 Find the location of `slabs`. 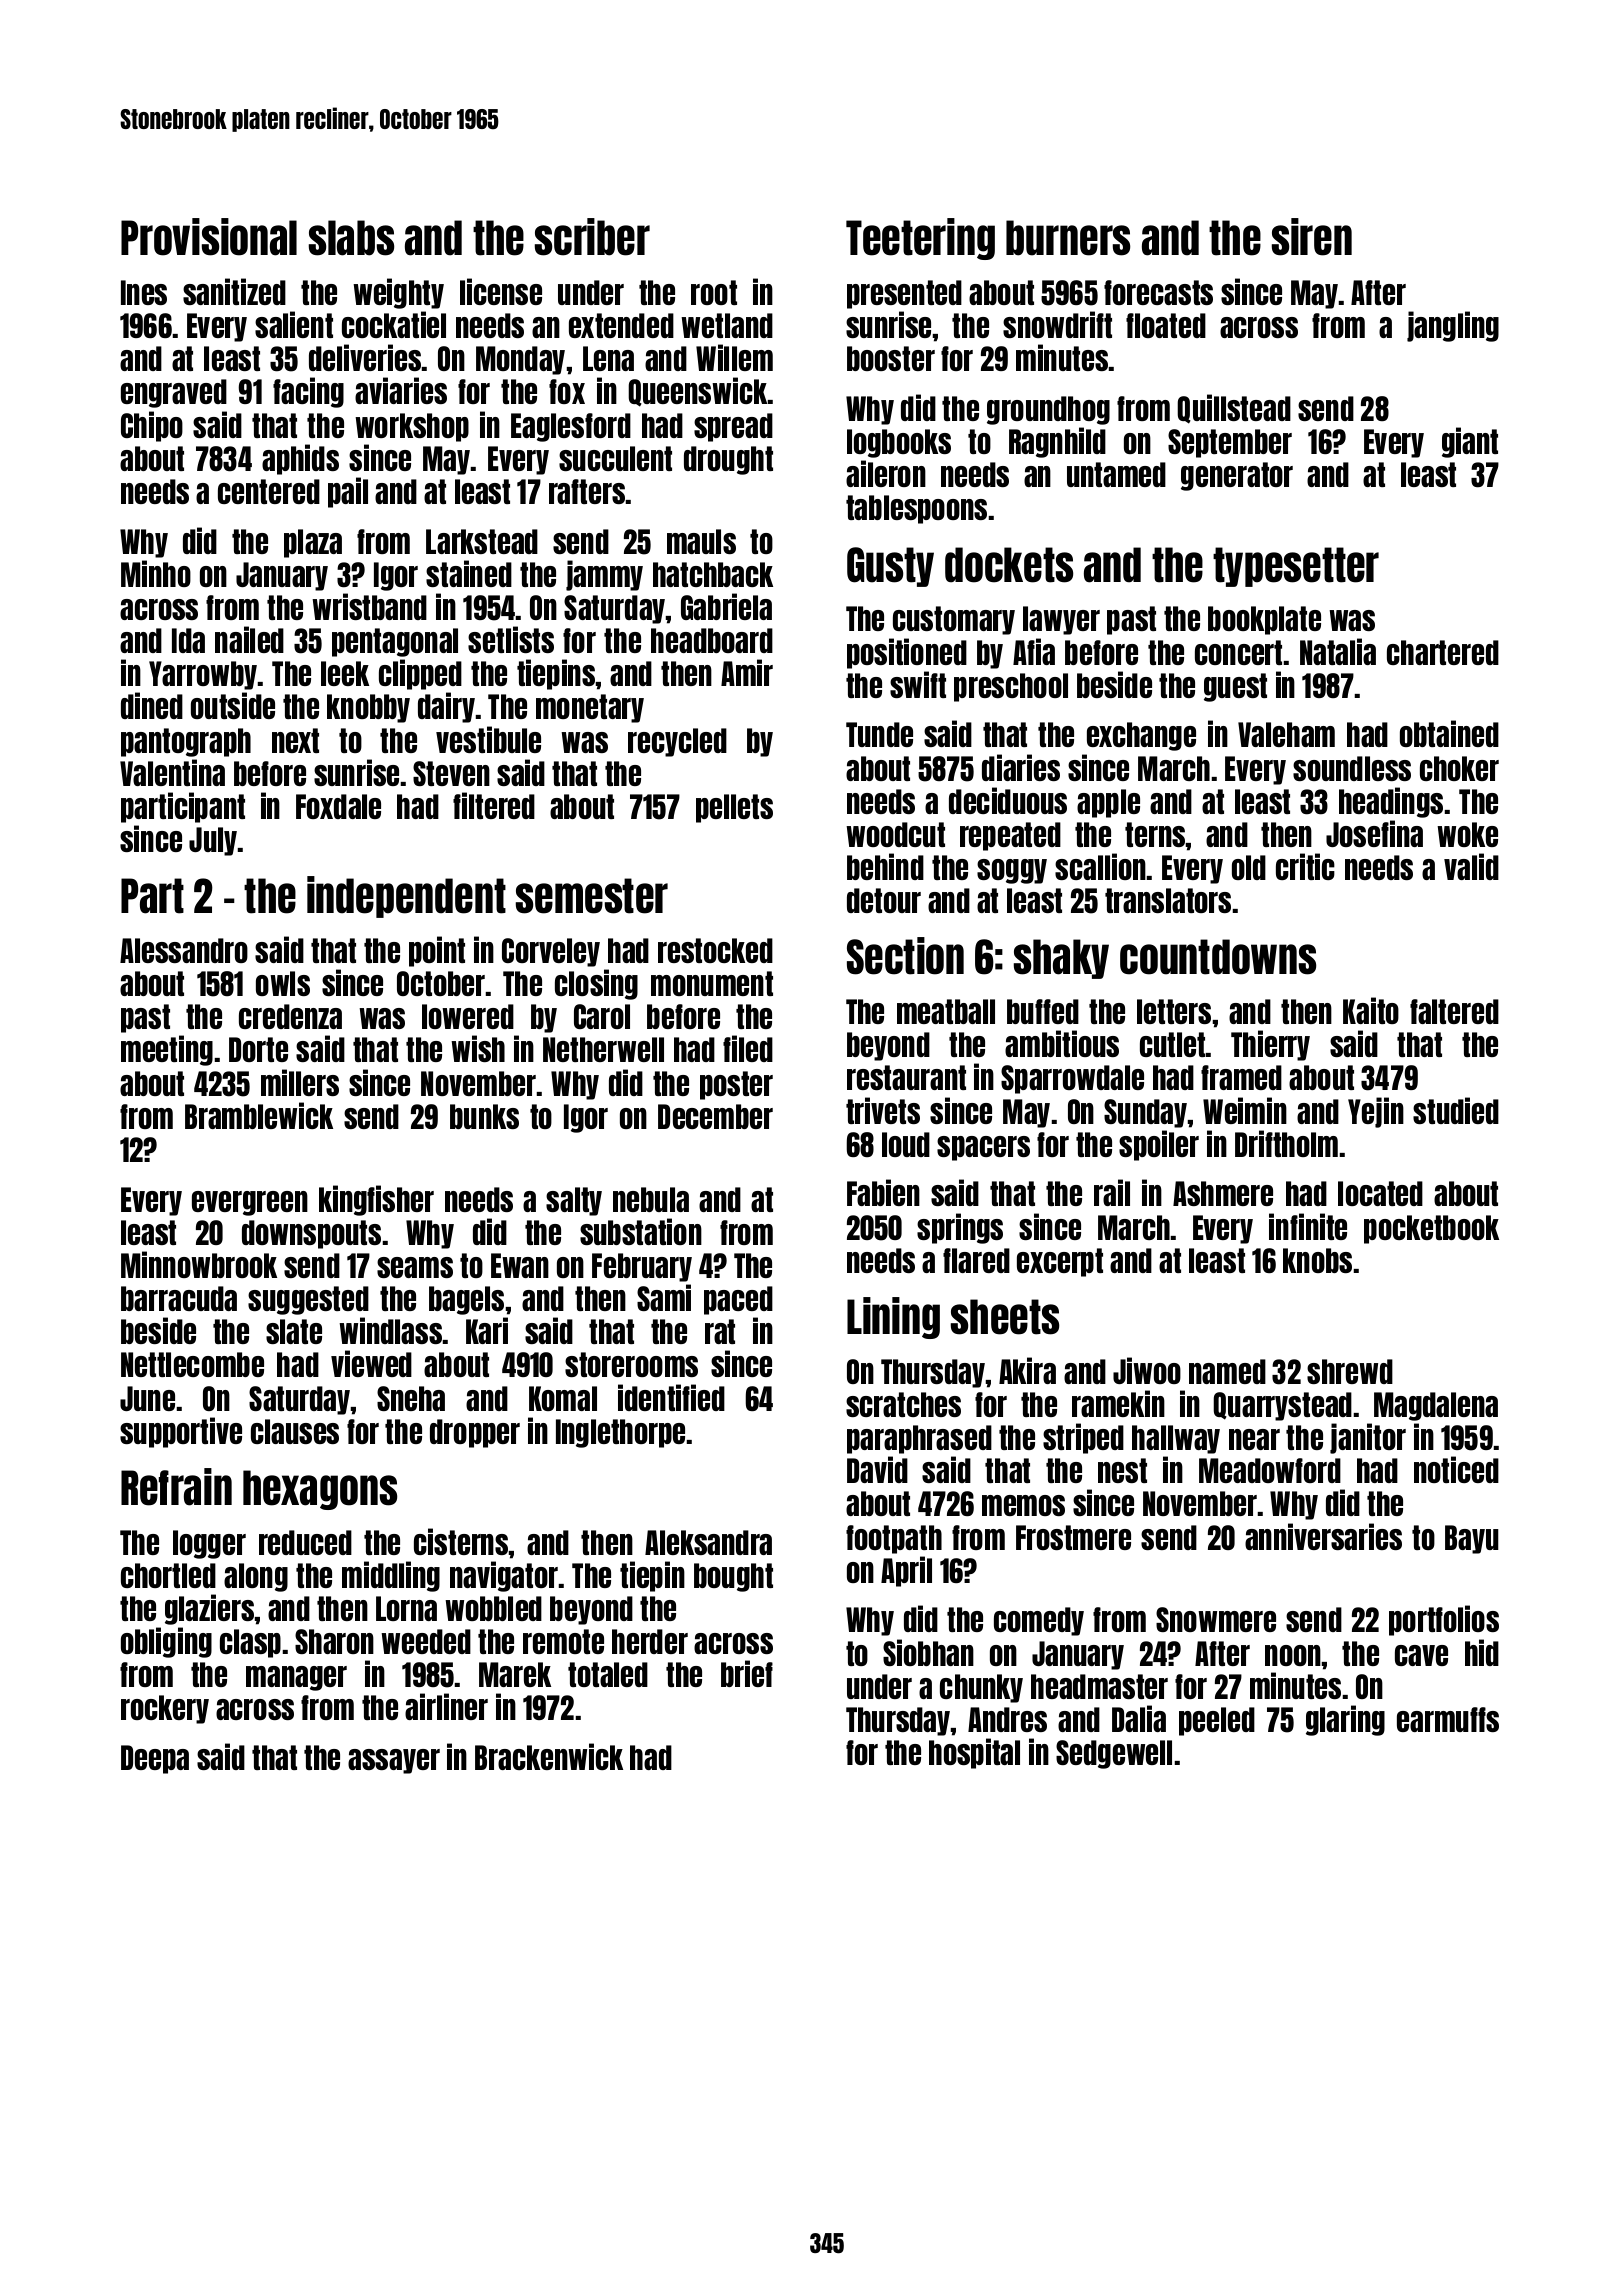

slabs is located at coordinates (351, 238).
